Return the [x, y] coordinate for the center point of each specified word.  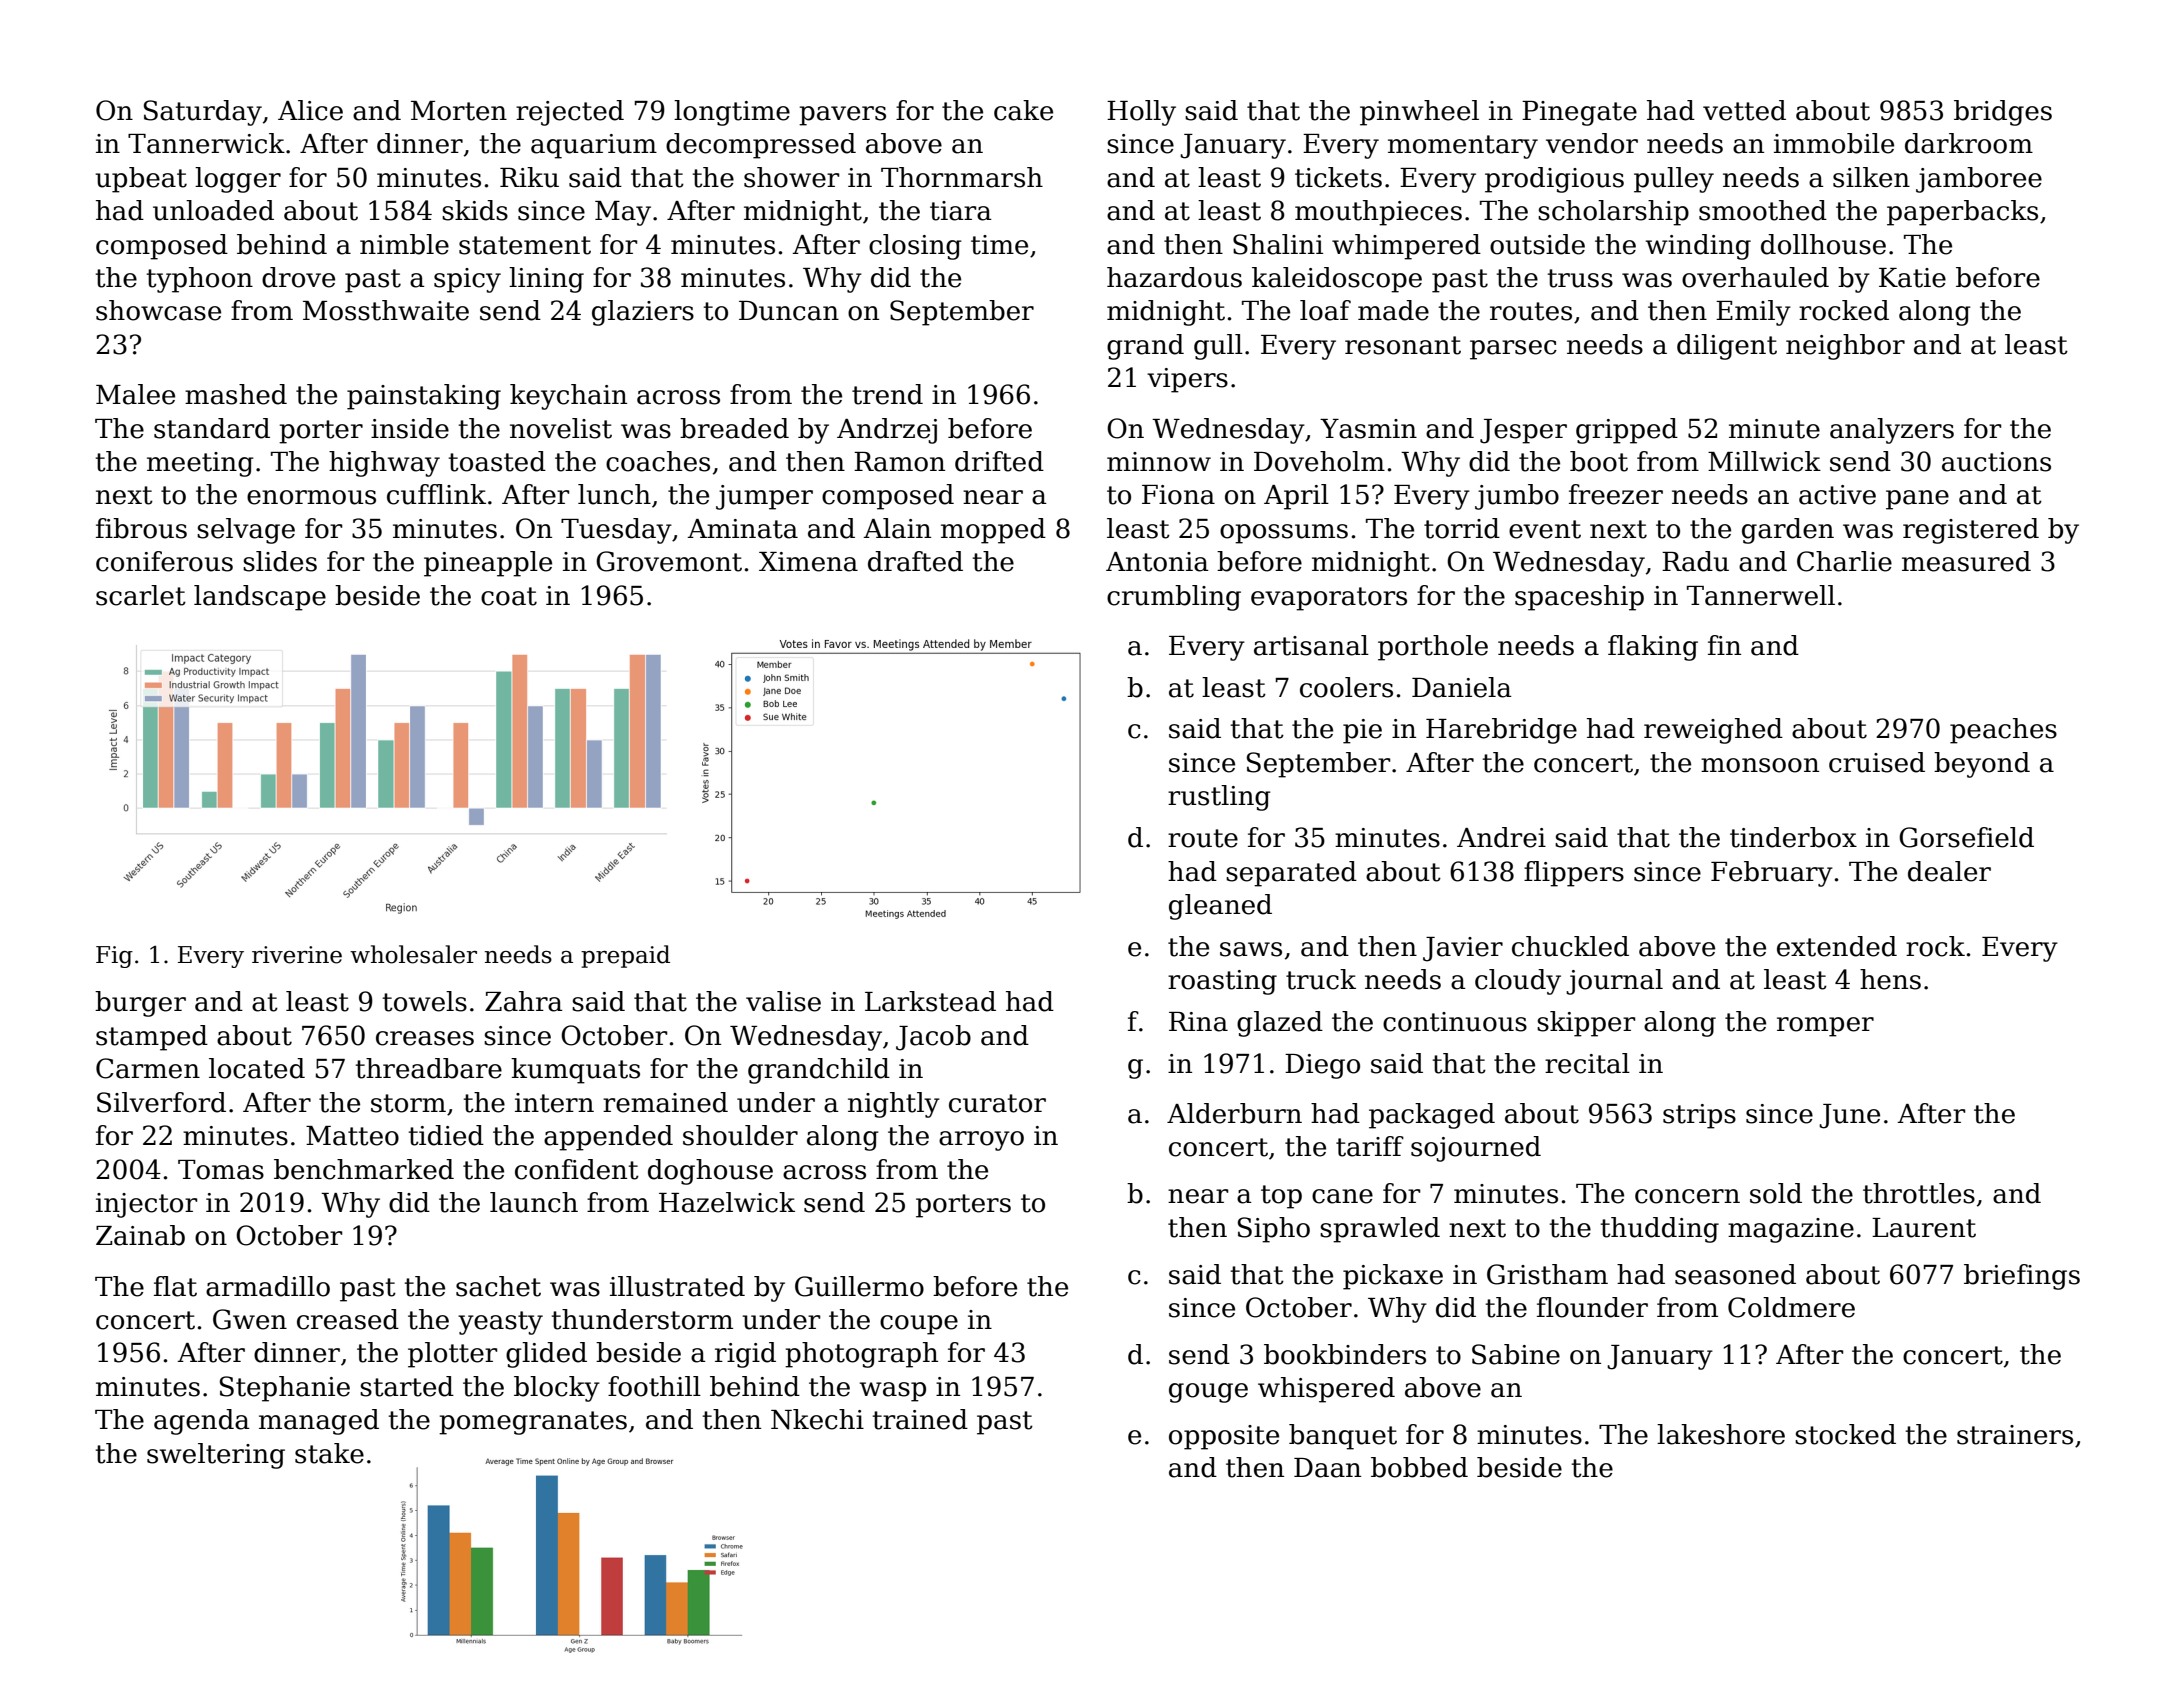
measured [1966, 561]
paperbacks [1962, 213]
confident [577, 1169]
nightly [894, 1105]
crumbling [1174, 598]
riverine [297, 955]
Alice [310, 110]
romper [1825, 1027]
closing [915, 247]
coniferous [164, 561]
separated [1291, 874]
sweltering [216, 1456]
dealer [1949, 871]
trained [920, 1419]
